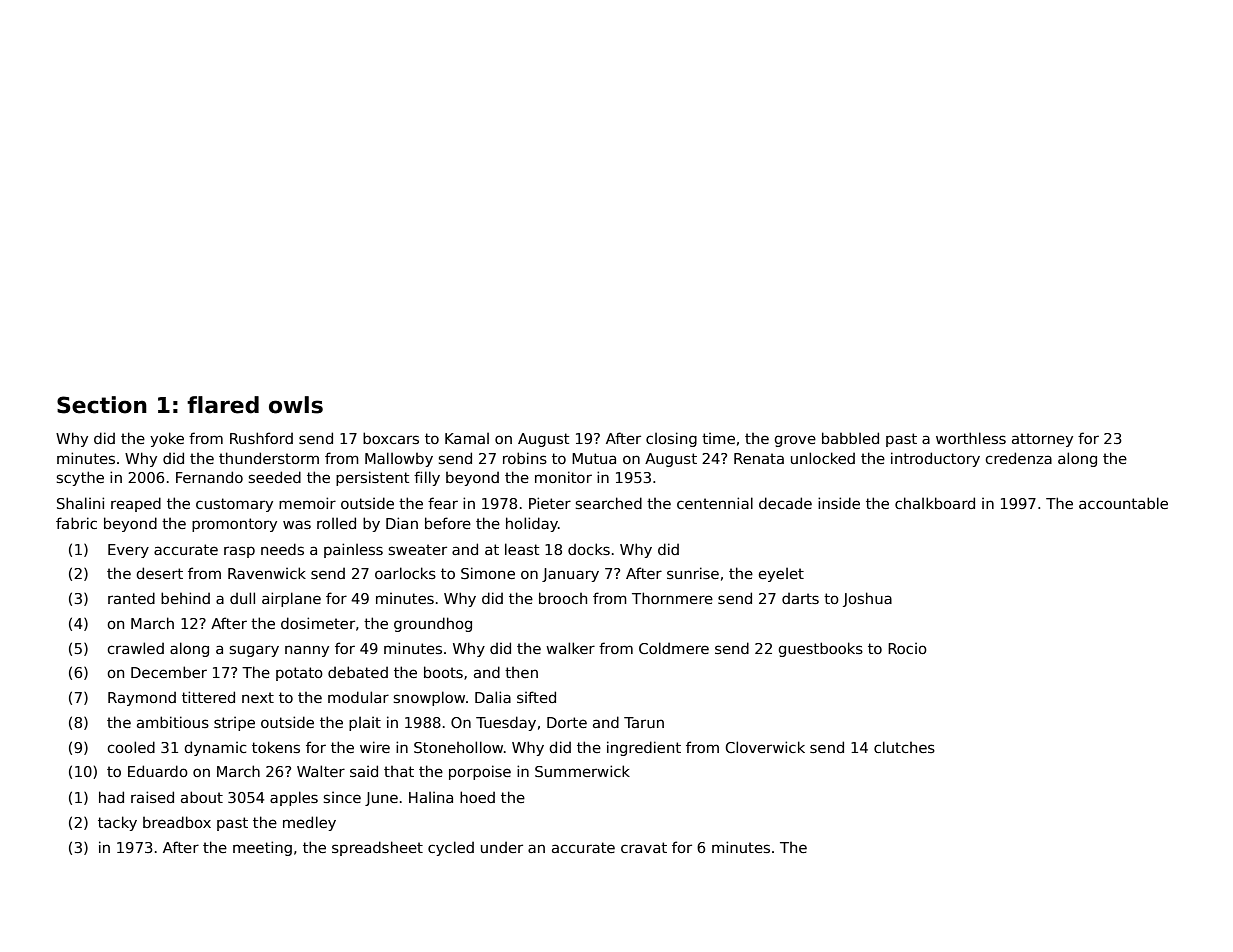  Describe the element at coordinates (693, 573) in the document. I see `sunrise` at that location.
